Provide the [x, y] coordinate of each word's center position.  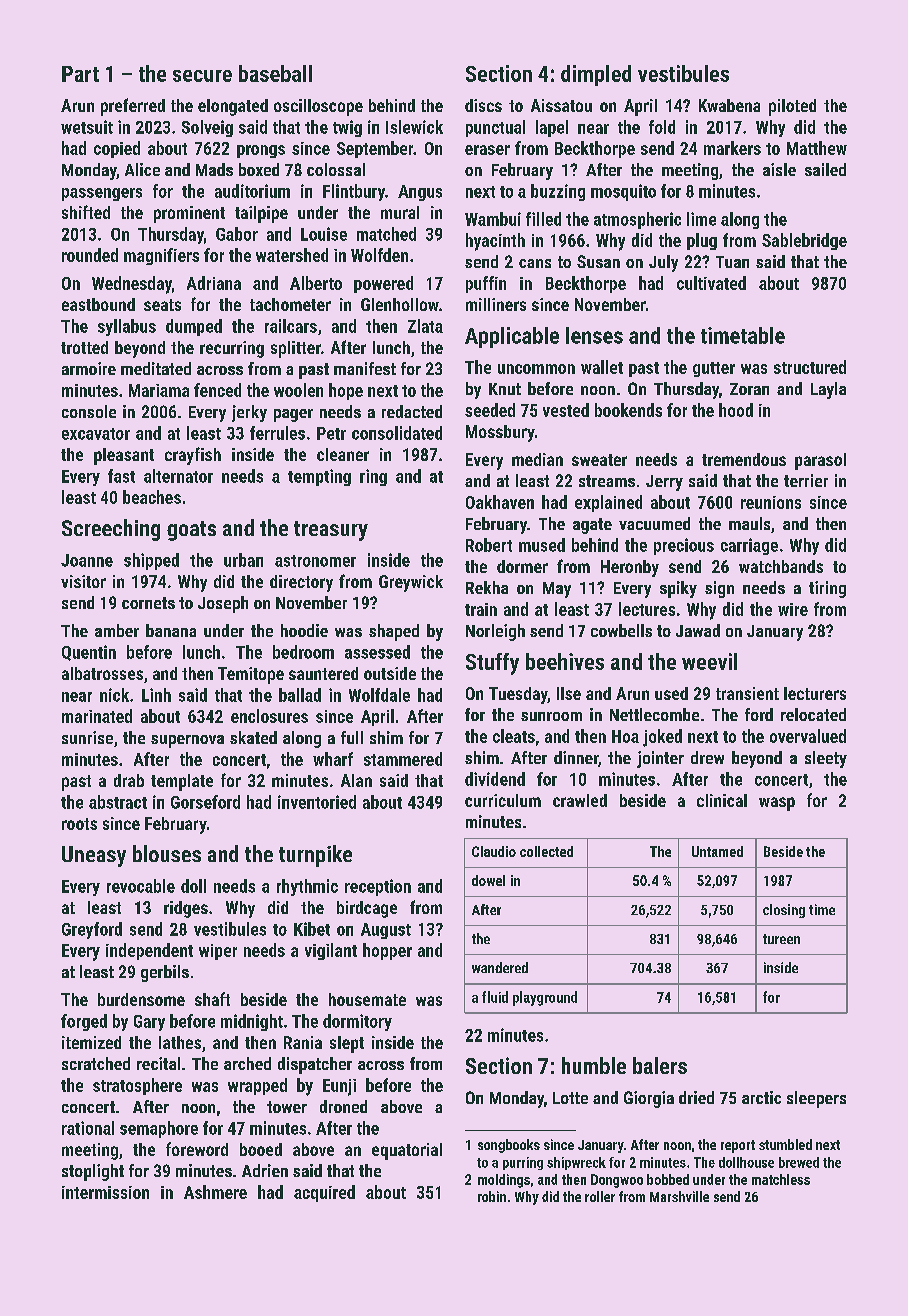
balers [660, 1065]
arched [247, 1063]
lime [701, 219]
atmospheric [637, 220]
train [481, 609]
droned [343, 1106]
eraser [487, 150]
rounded [90, 255]
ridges [186, 909]
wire [793, 609]
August [386, 931]
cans [535, 263]
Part [80, 74]
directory [301, 583]
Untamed [717, 851]
